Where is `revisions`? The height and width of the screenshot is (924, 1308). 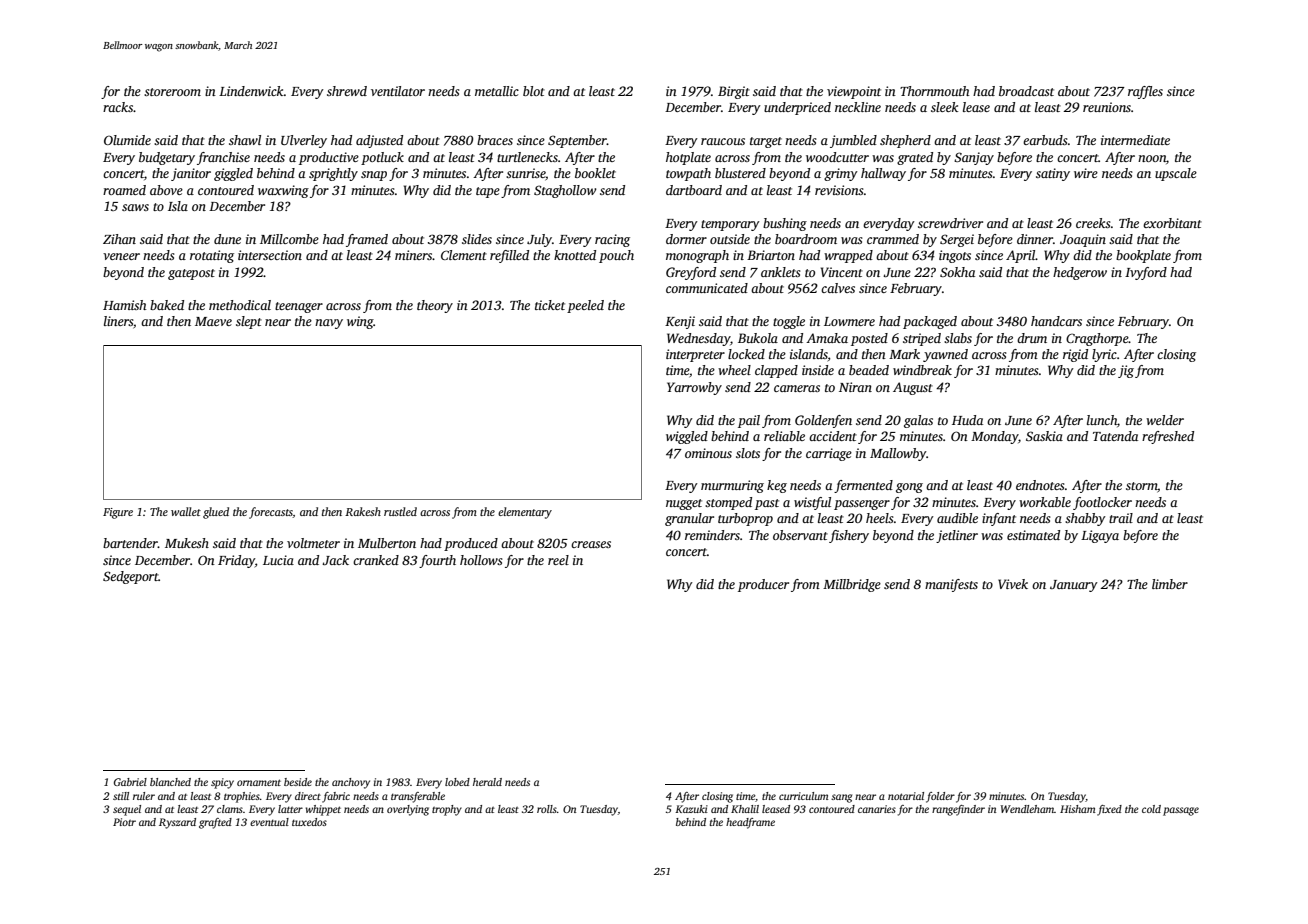 revisions is located at coordinates (839, 190).
